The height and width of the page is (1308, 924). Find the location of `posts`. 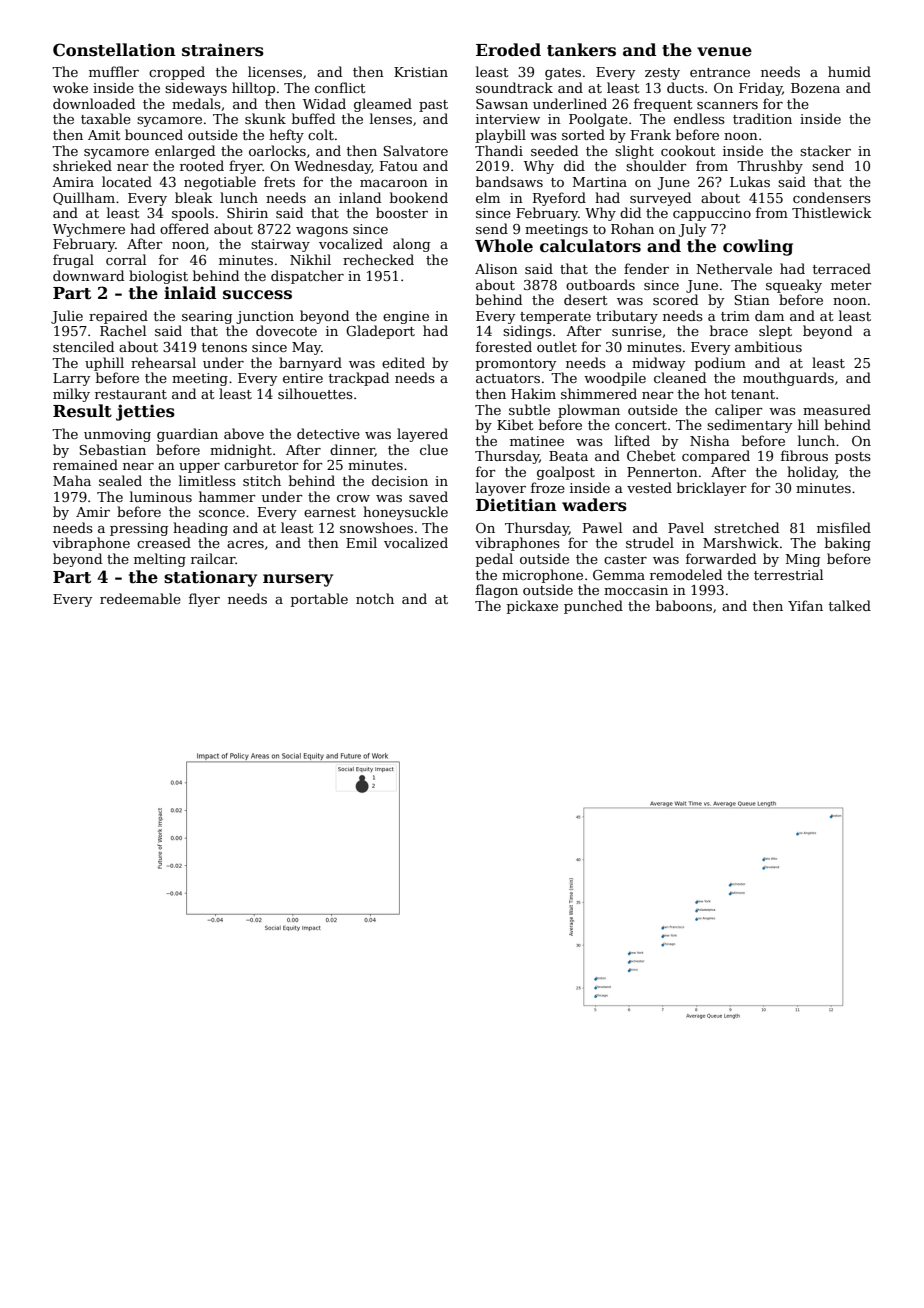

posts is located at coordinates (853, 458).
